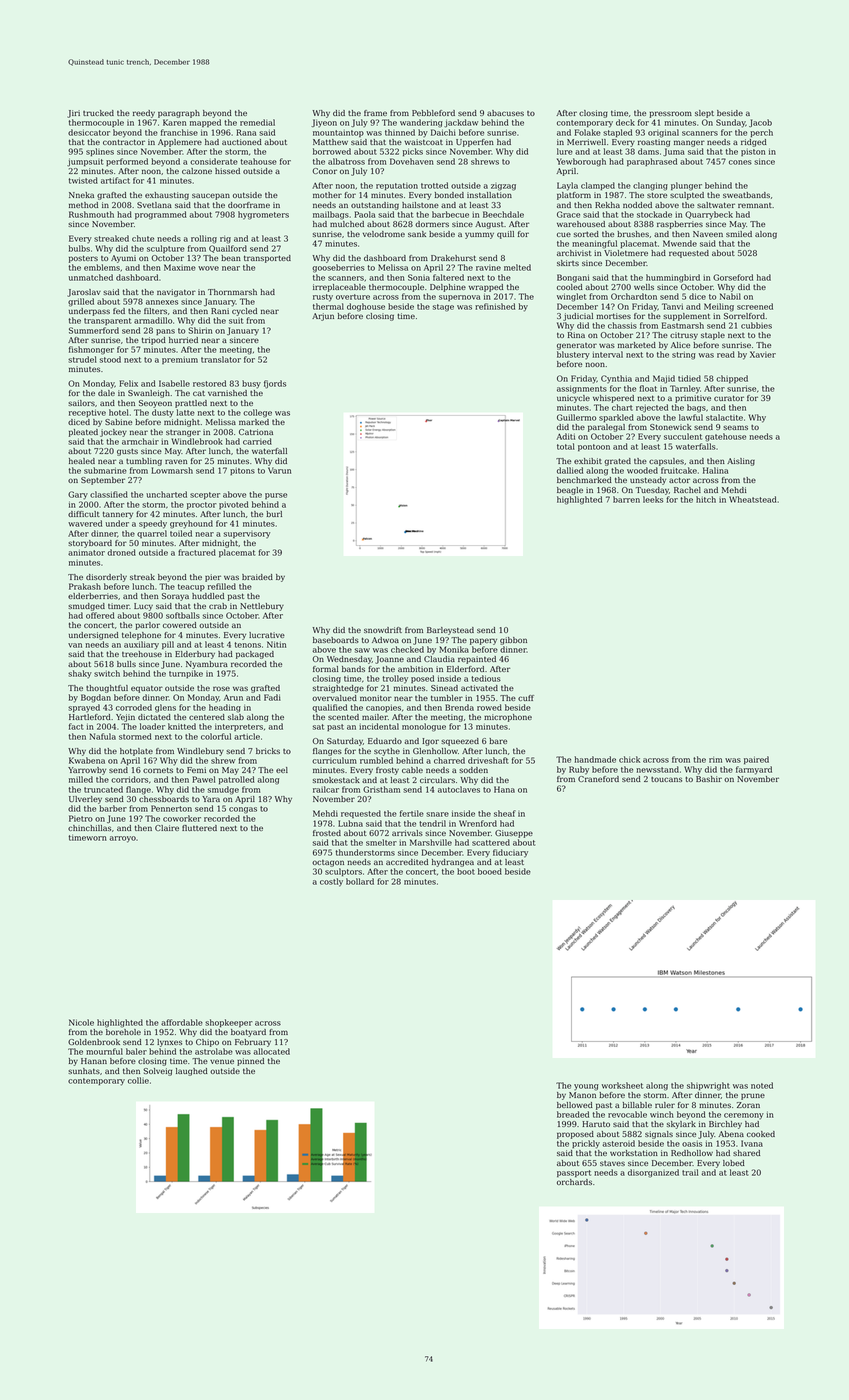  I want to click on accredited, so click(407, 862).
